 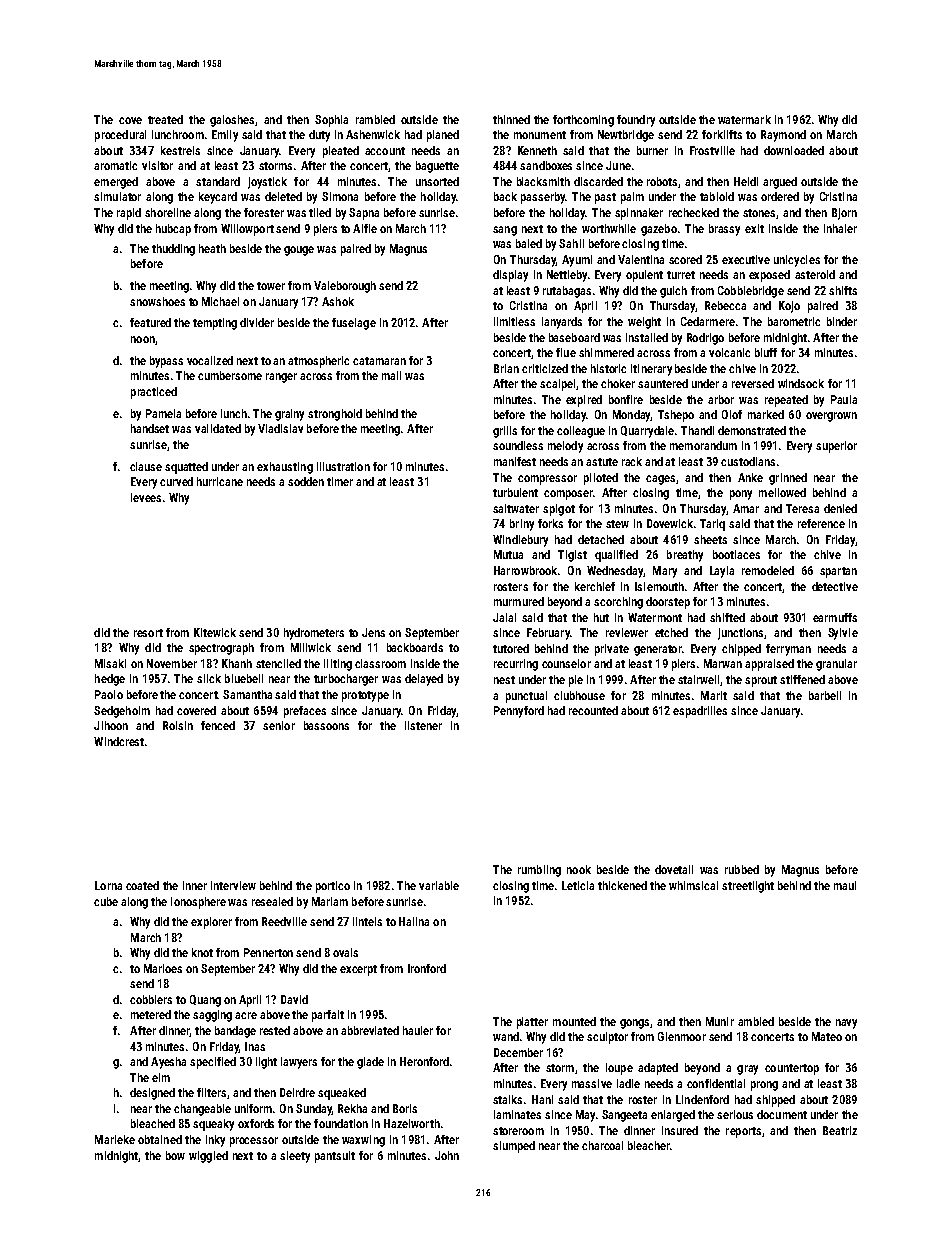 I want to click on remodeled, so click(x=768, y=570).
